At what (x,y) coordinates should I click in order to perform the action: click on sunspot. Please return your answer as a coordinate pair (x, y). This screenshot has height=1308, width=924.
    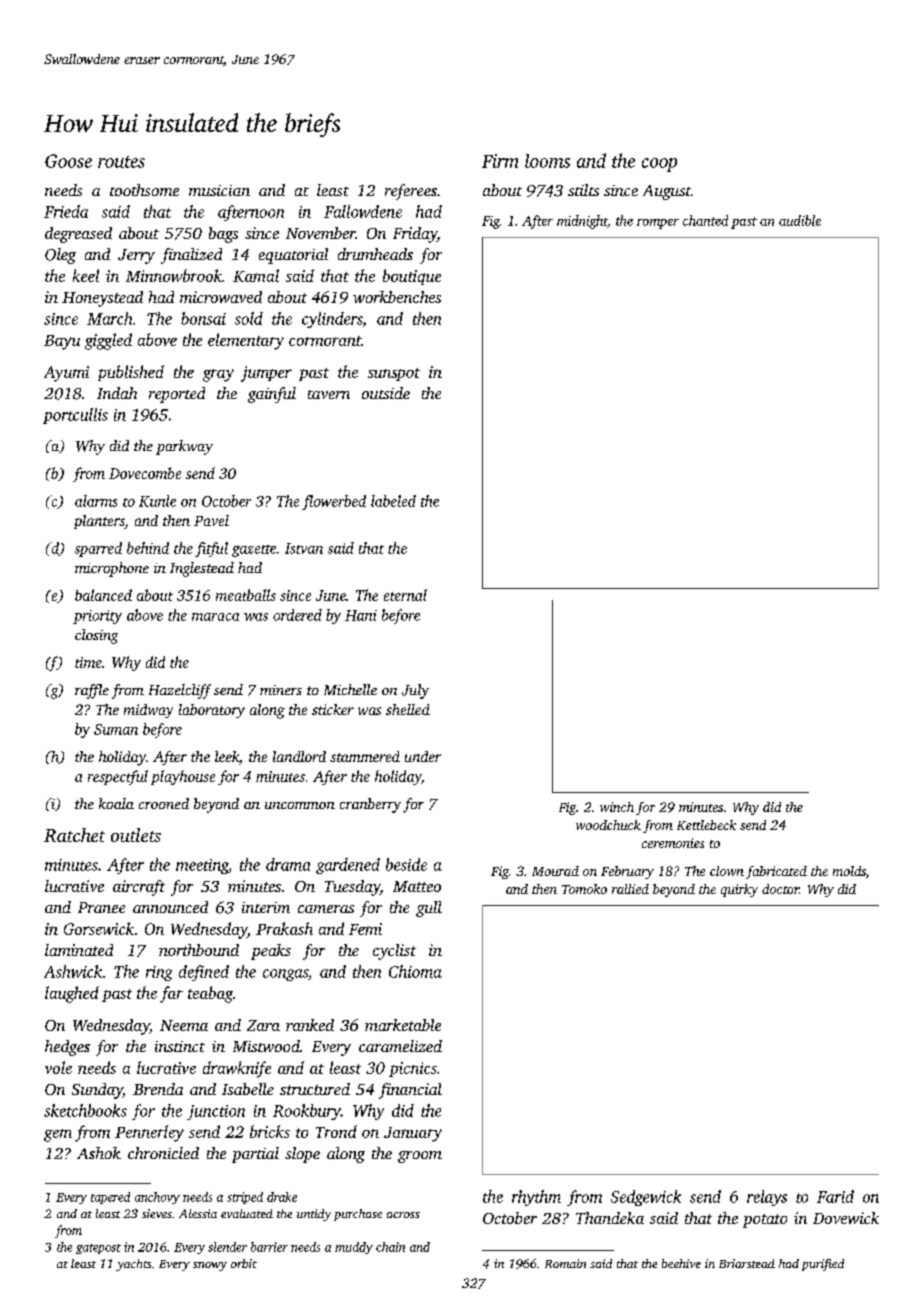
    Looking at the image, I should click on (394, 374).
